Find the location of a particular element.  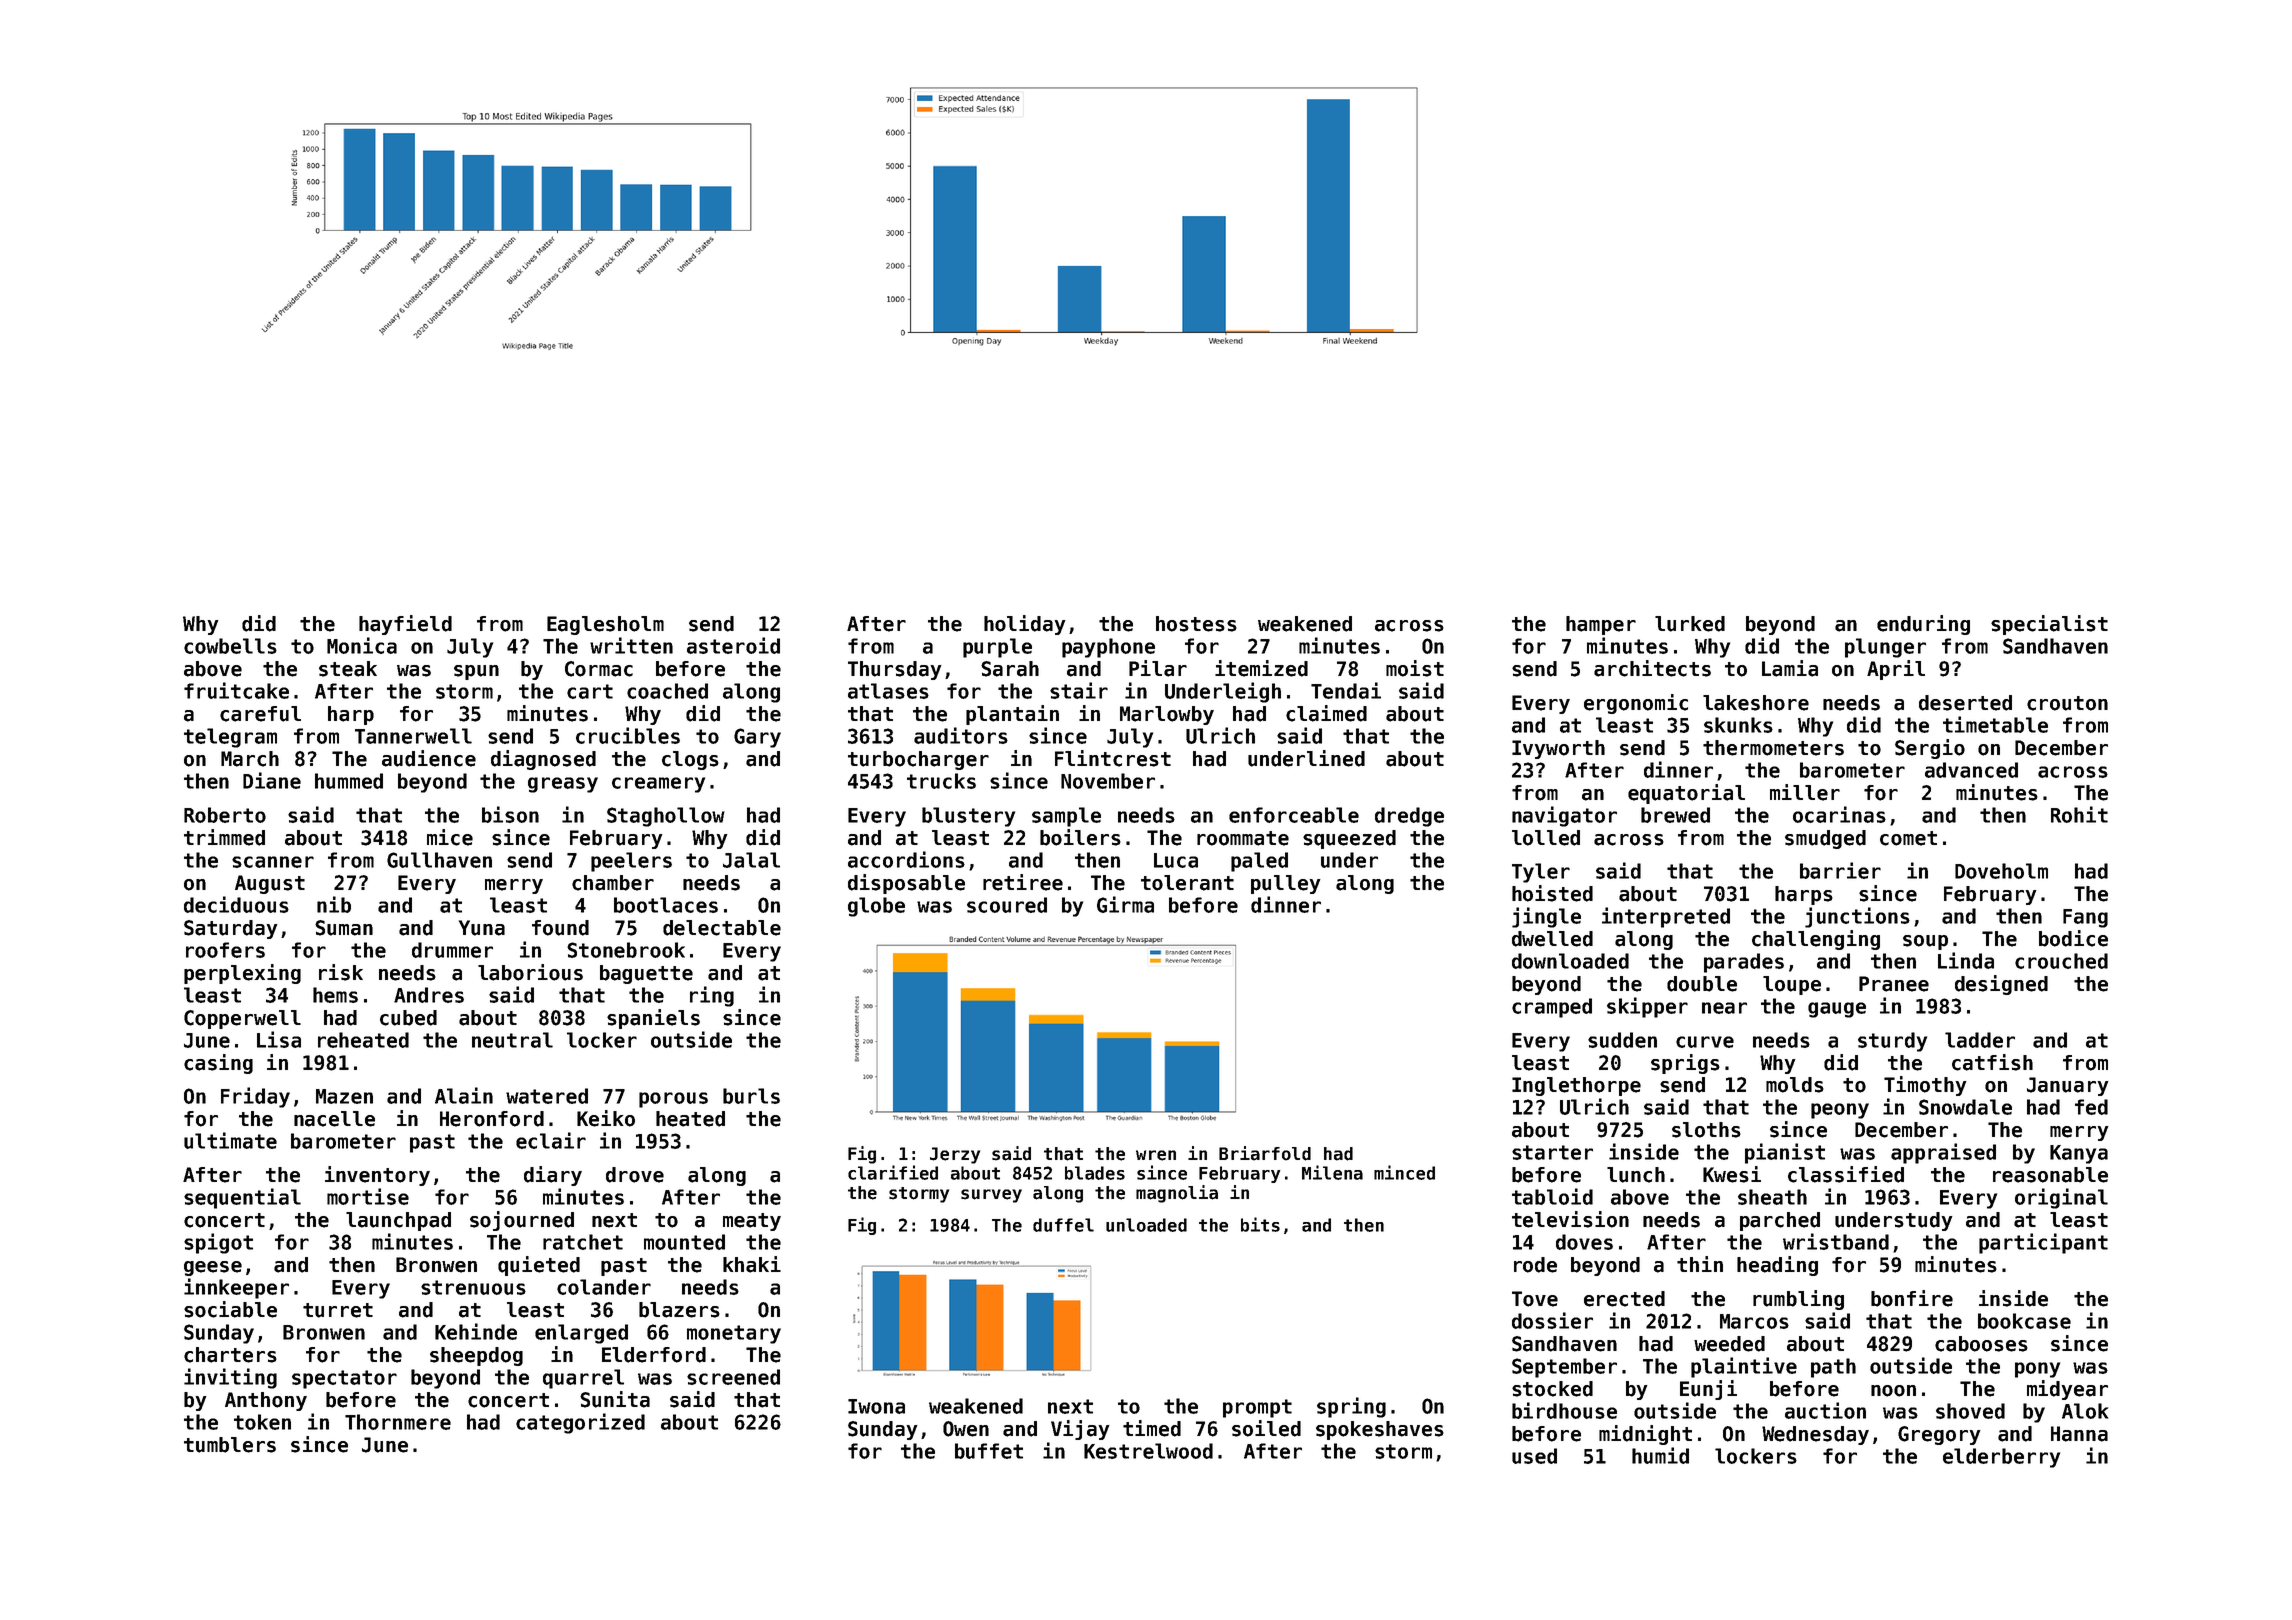

Kestrelwood is located at coordinates (1148, 1451).
